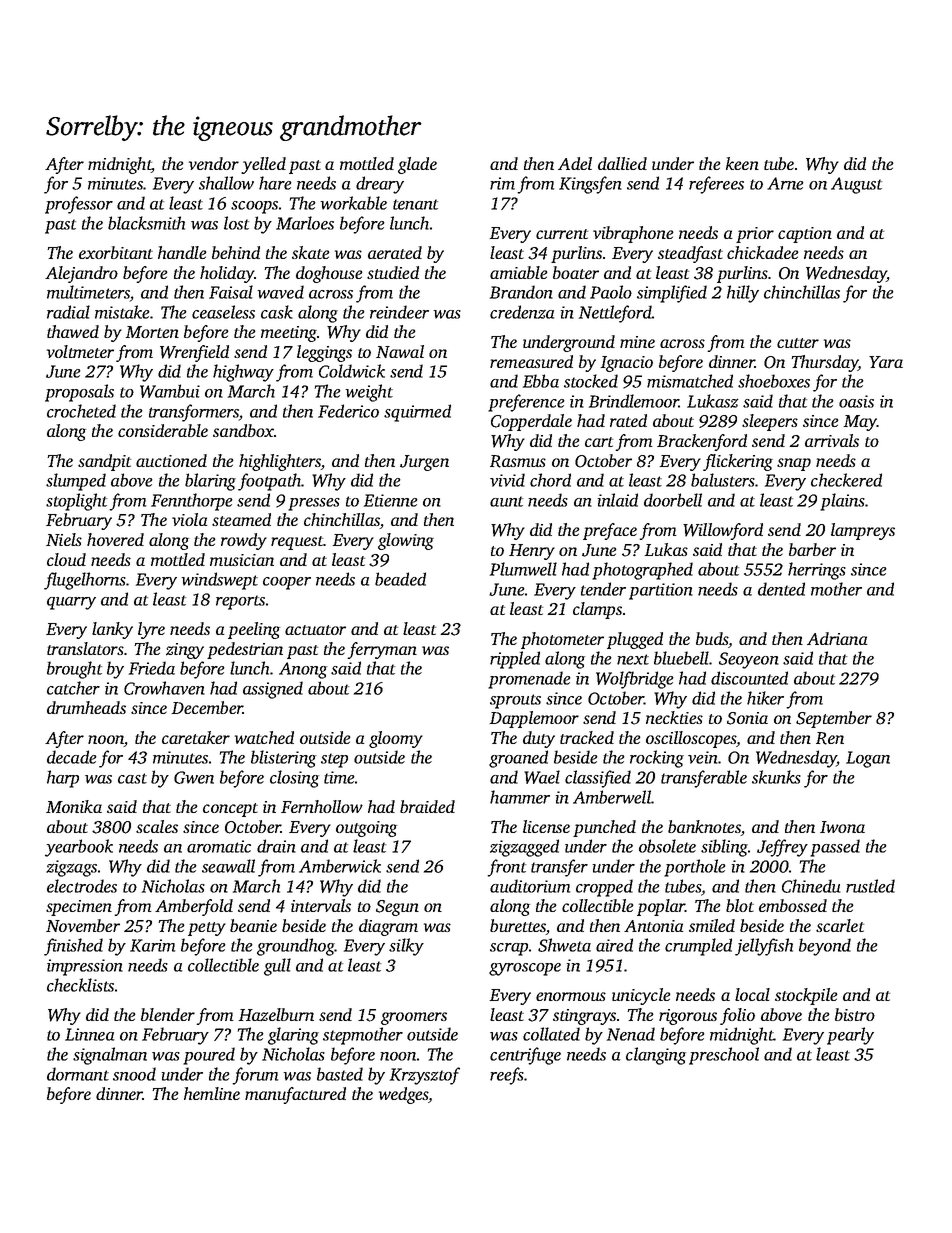  What do you see at coordinates (856, 185) in the screenshot?
I see `August` at bounding box center [856, 185].
